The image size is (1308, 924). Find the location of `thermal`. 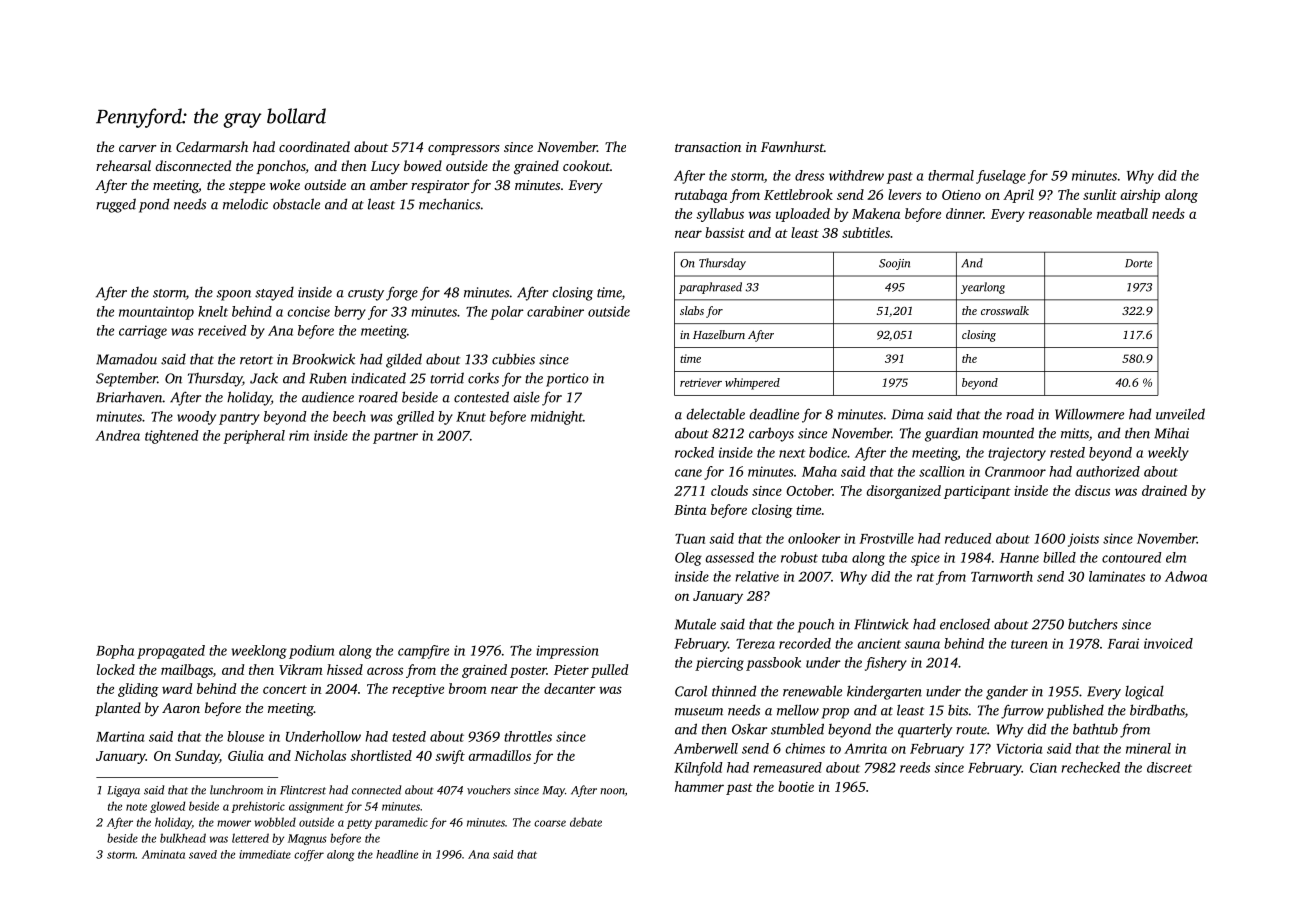

thermal is located at coordinates (951, 175).
